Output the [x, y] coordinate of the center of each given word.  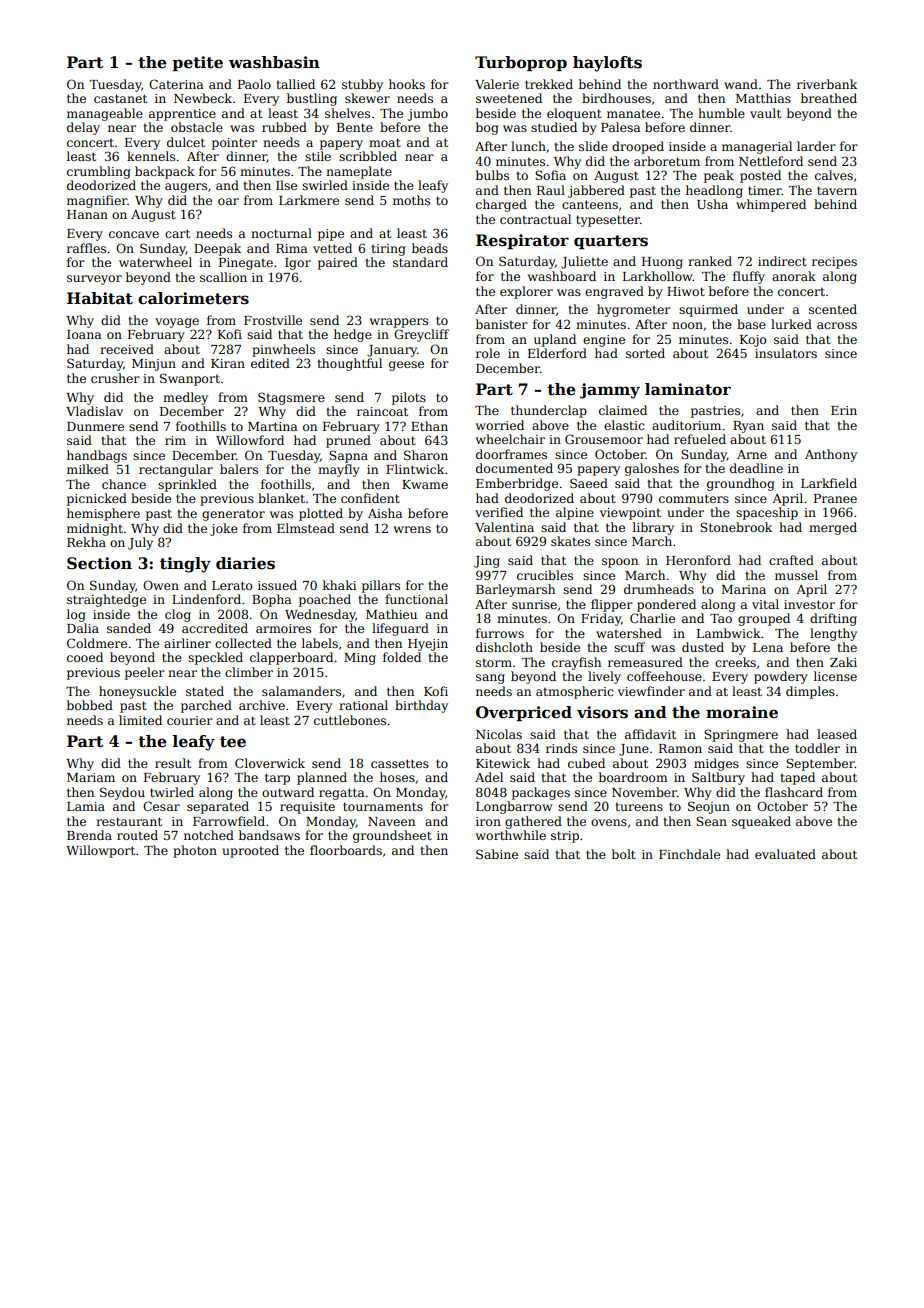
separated [218, 807]
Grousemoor [604, 439]
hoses [397, 777]
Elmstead [306, 528]
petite [197, 63]
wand [741, 84]
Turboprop [521, 63]
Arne [752, 454]
